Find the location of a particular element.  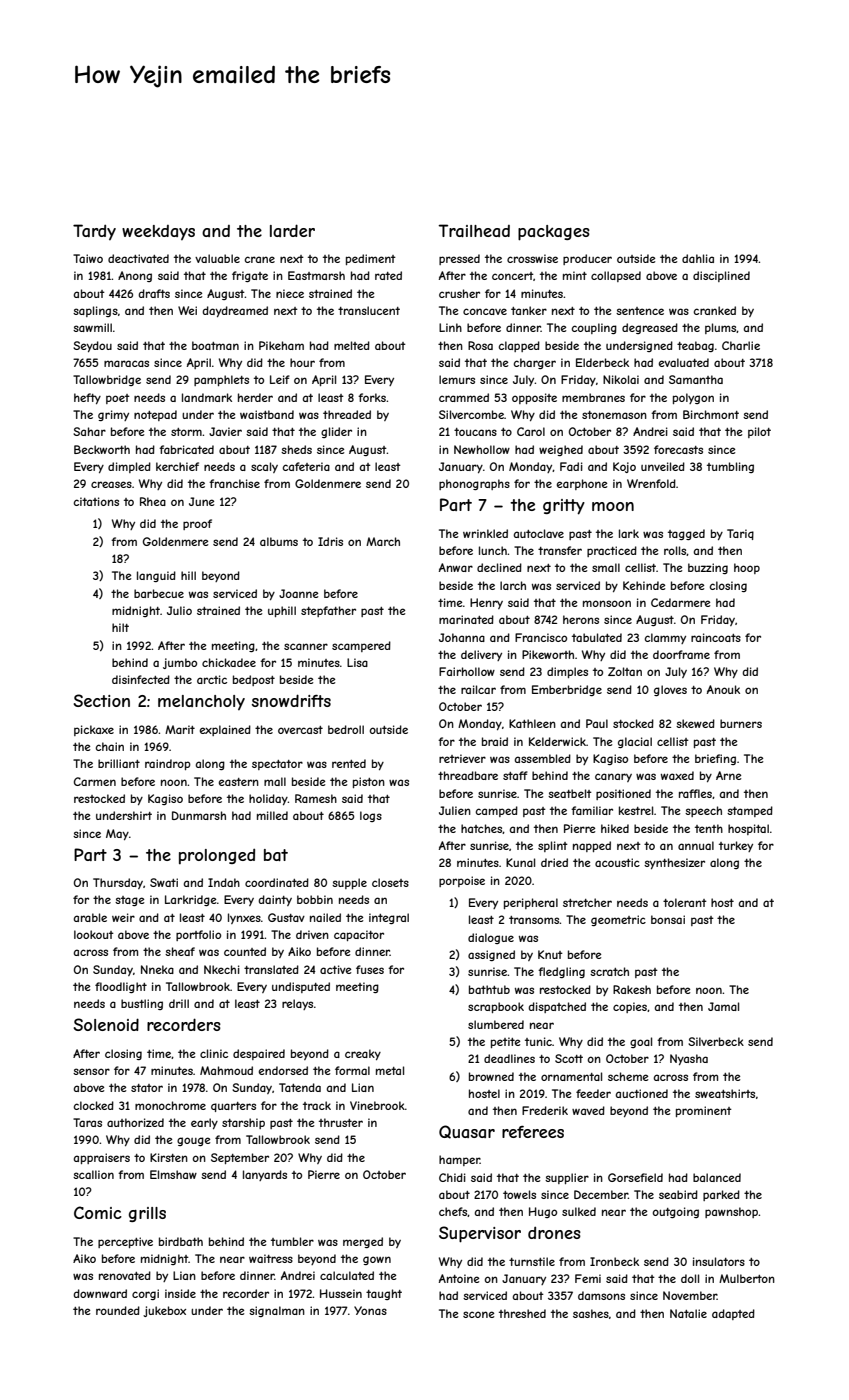

kerchief is located at coordinates (177, 466).
